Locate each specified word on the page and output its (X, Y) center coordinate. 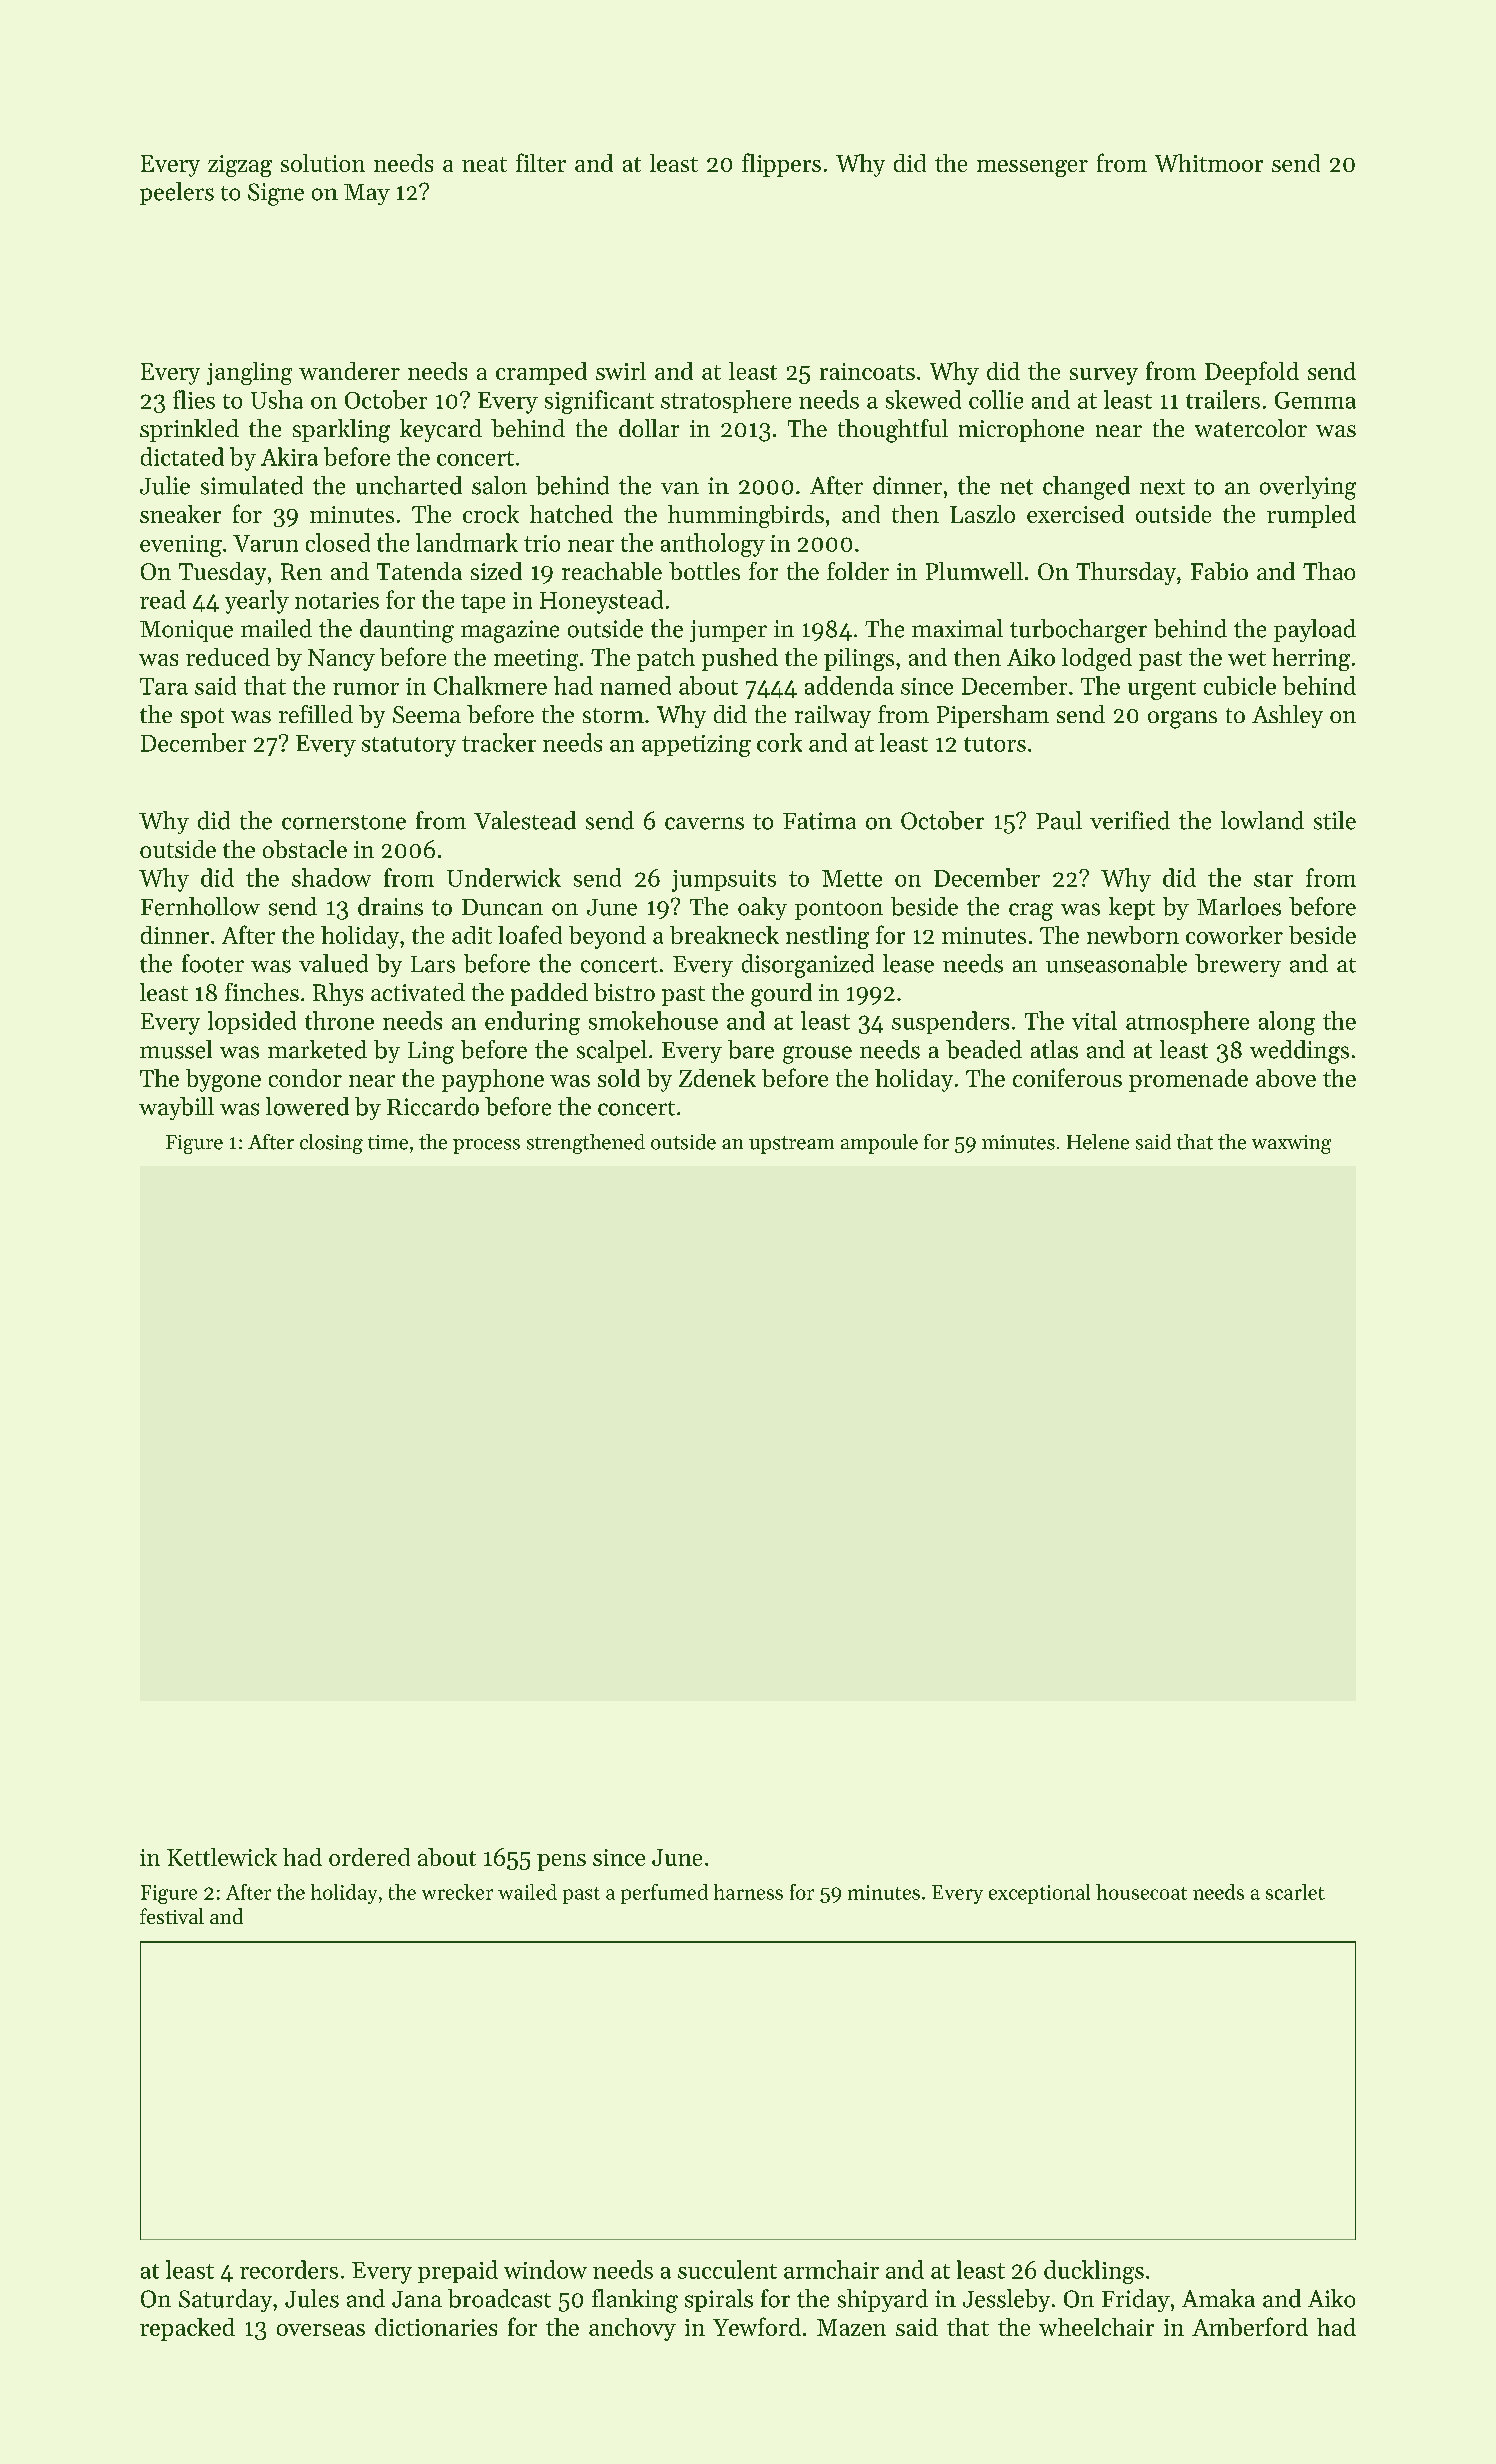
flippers (781, 165)
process (486, 1146)
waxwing (1291, 1144)
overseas (321, 2330)
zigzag (240, 166)
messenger (1032, 168)
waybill (176, 1108)
